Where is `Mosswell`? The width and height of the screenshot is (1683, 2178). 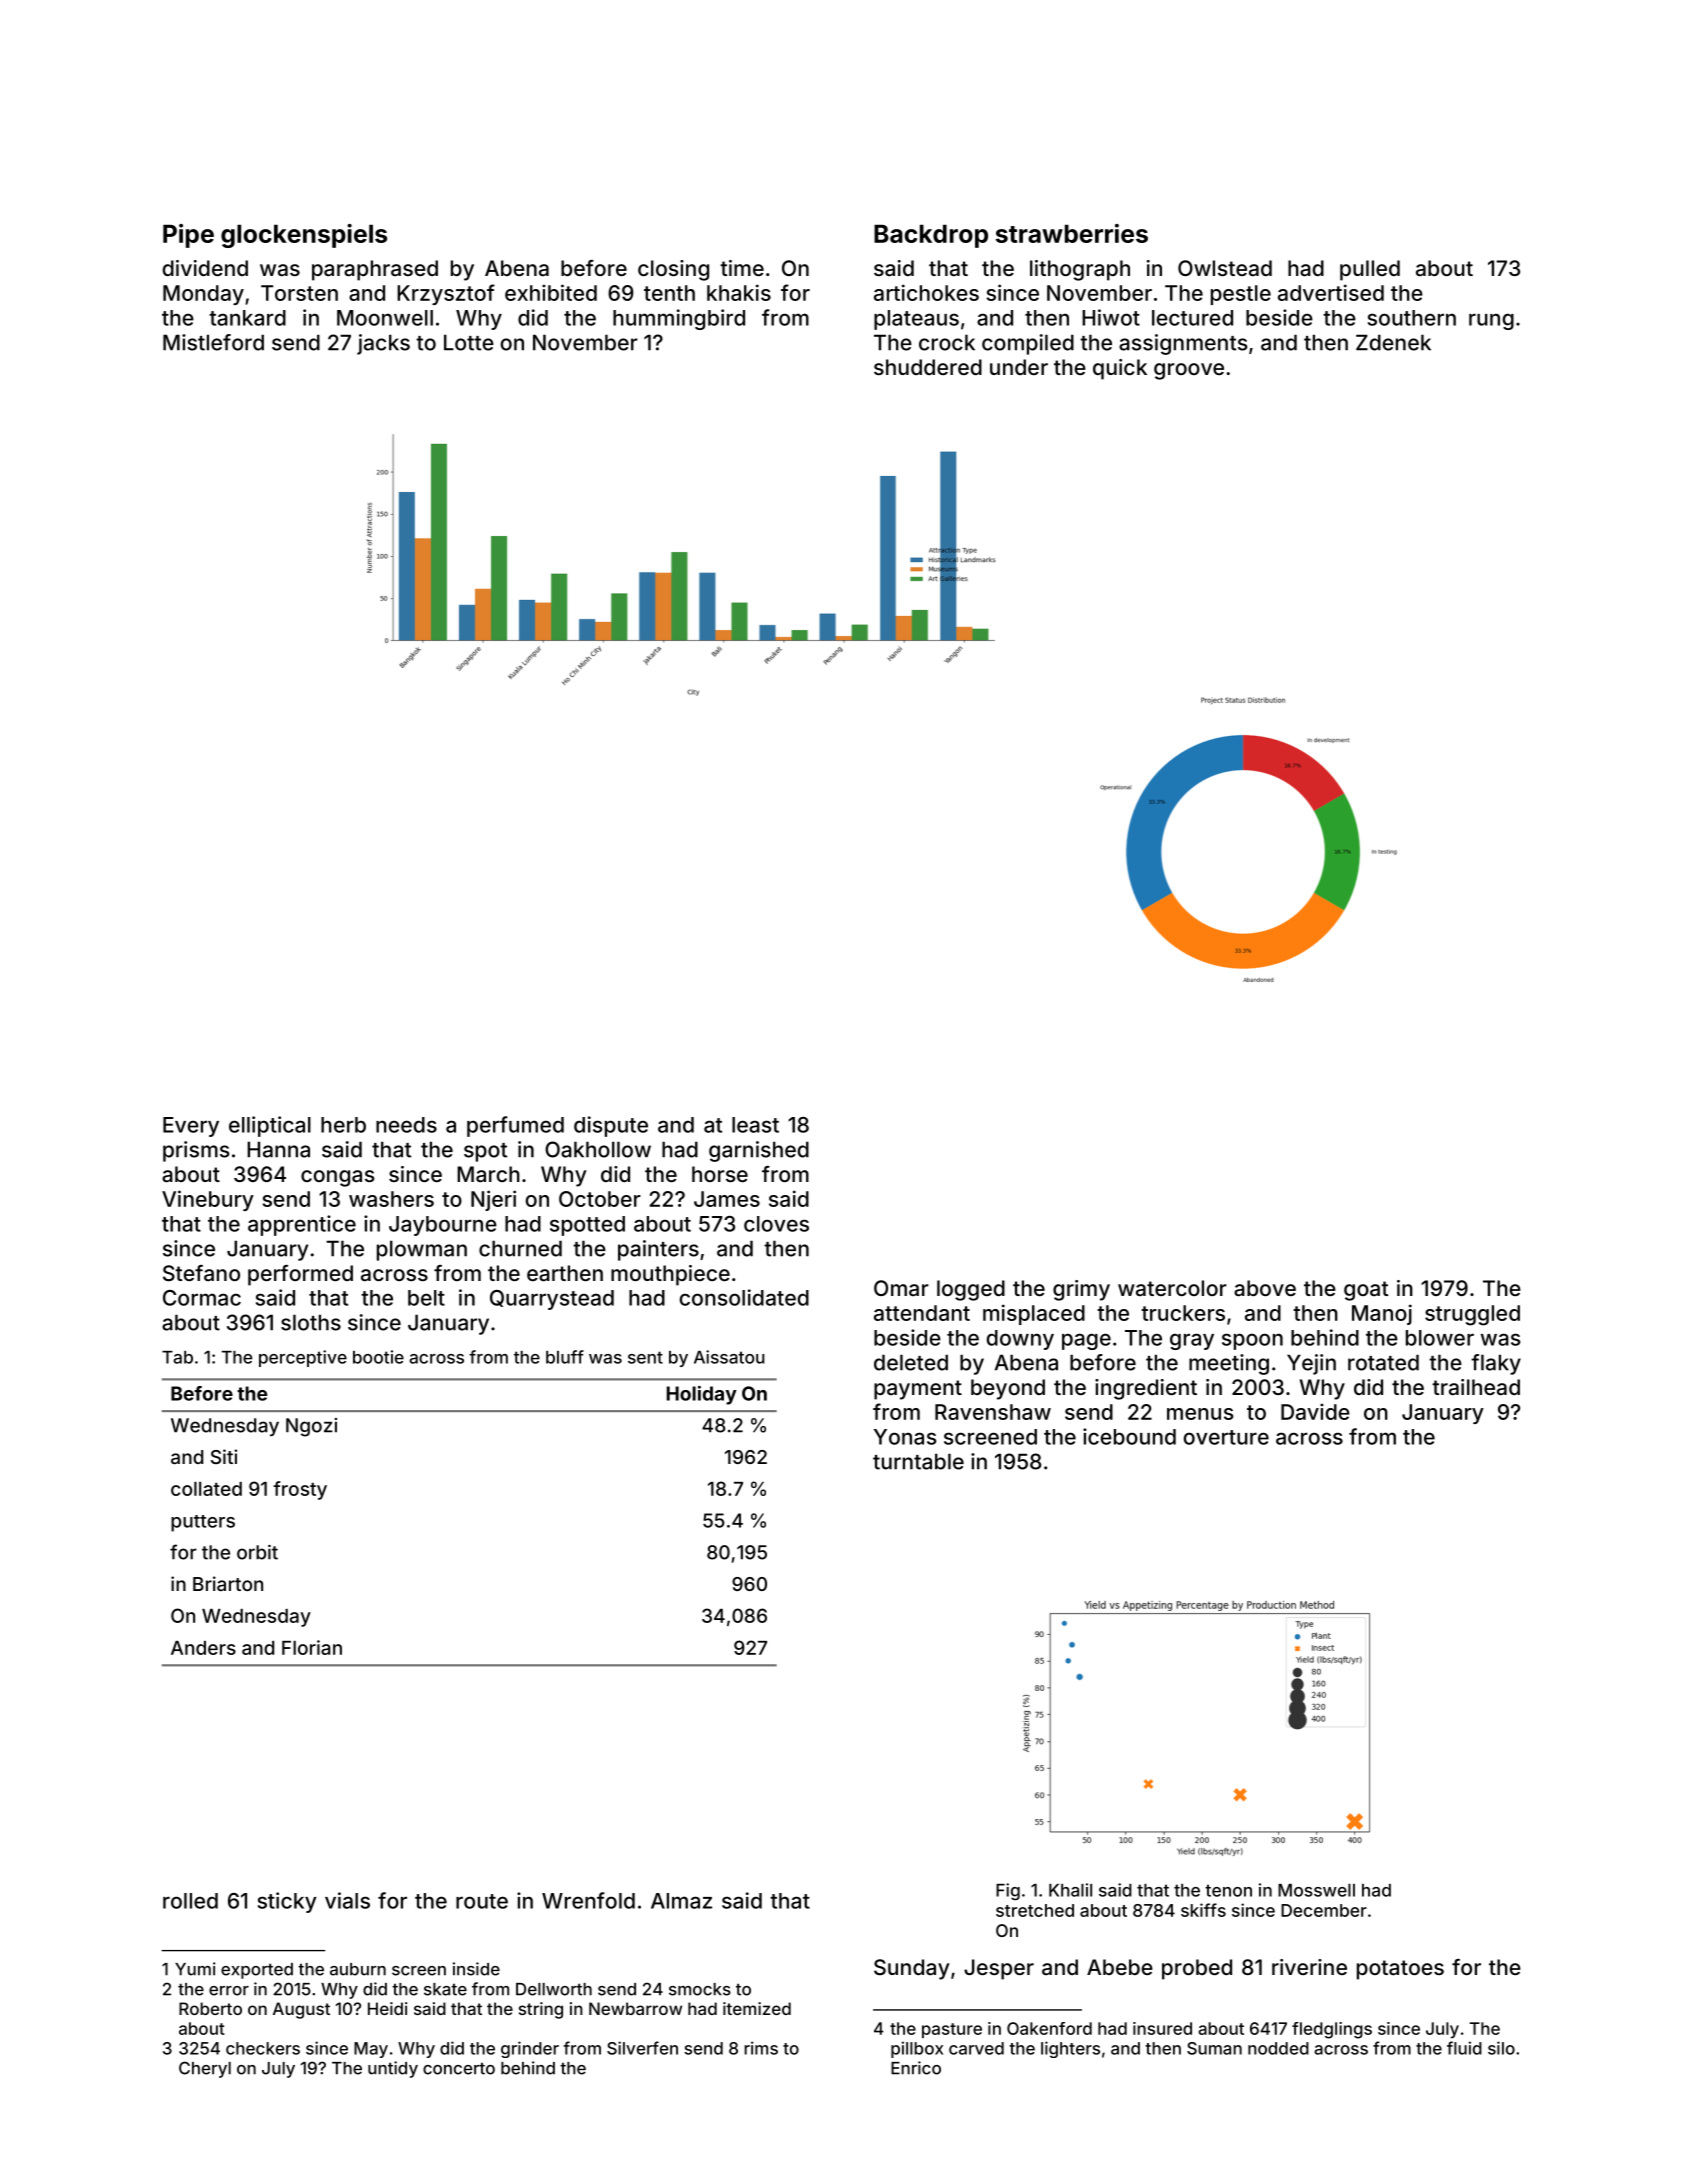
Mosswell is located at coordinates (1316, 1890).
